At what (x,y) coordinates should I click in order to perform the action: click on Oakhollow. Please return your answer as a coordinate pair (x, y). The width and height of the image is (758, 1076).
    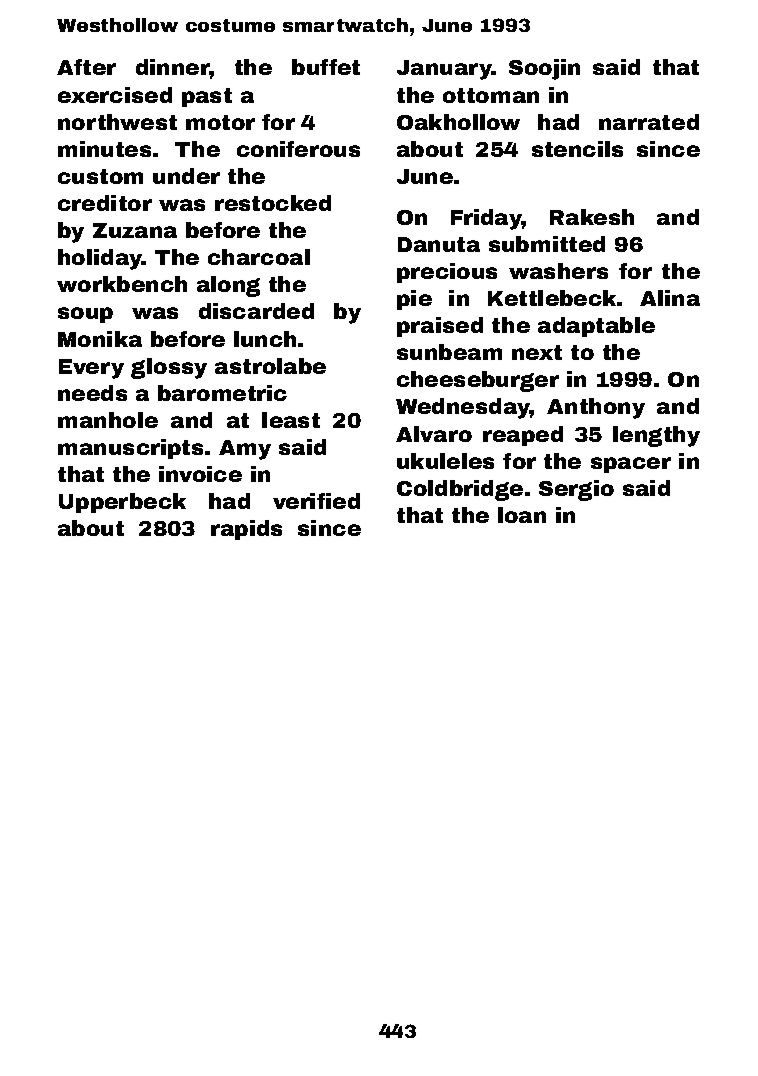
    Looking at the image, I should click on (458, 122).
